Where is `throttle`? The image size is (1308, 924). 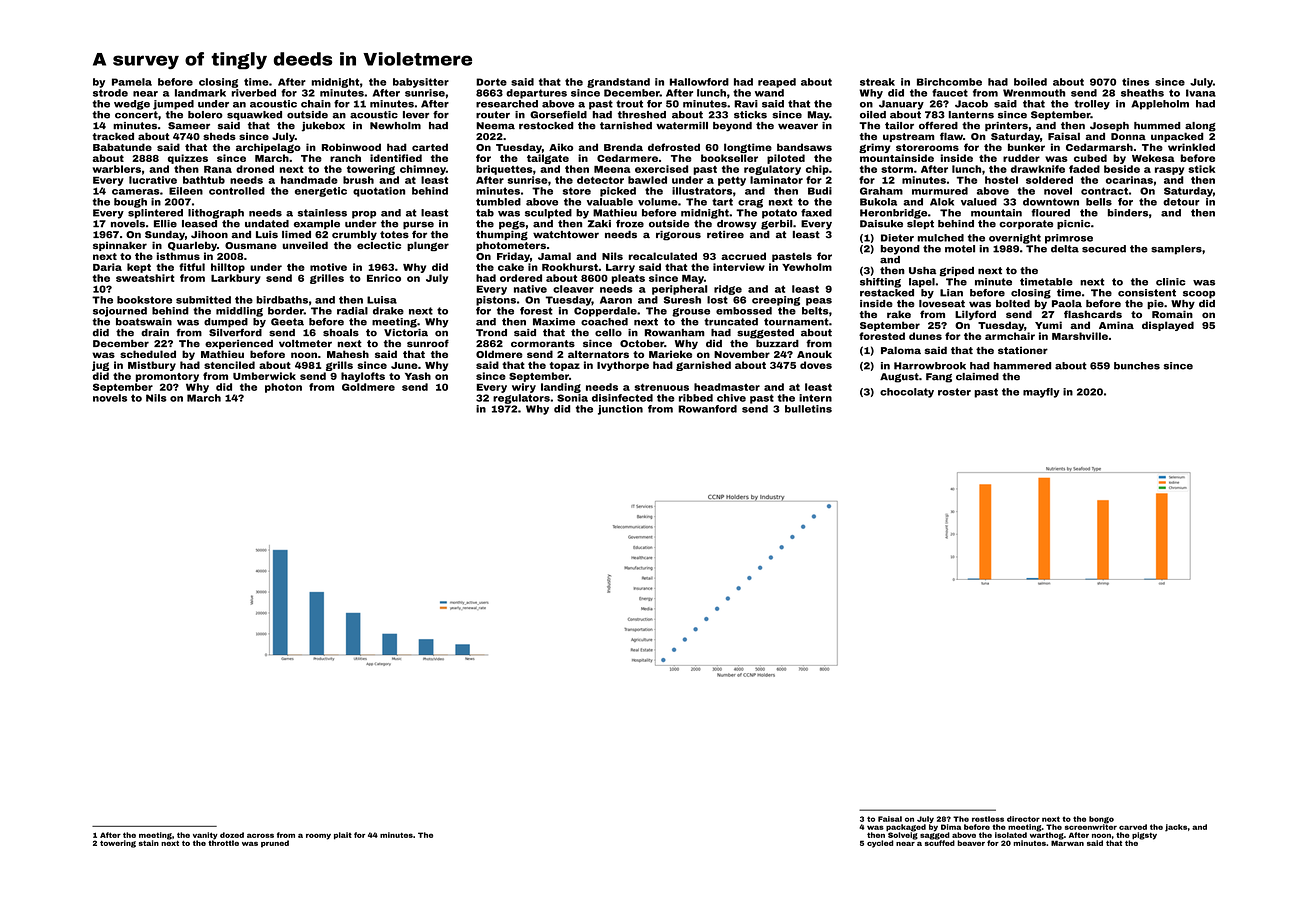 throttle is located at coordinates (223, 843).
